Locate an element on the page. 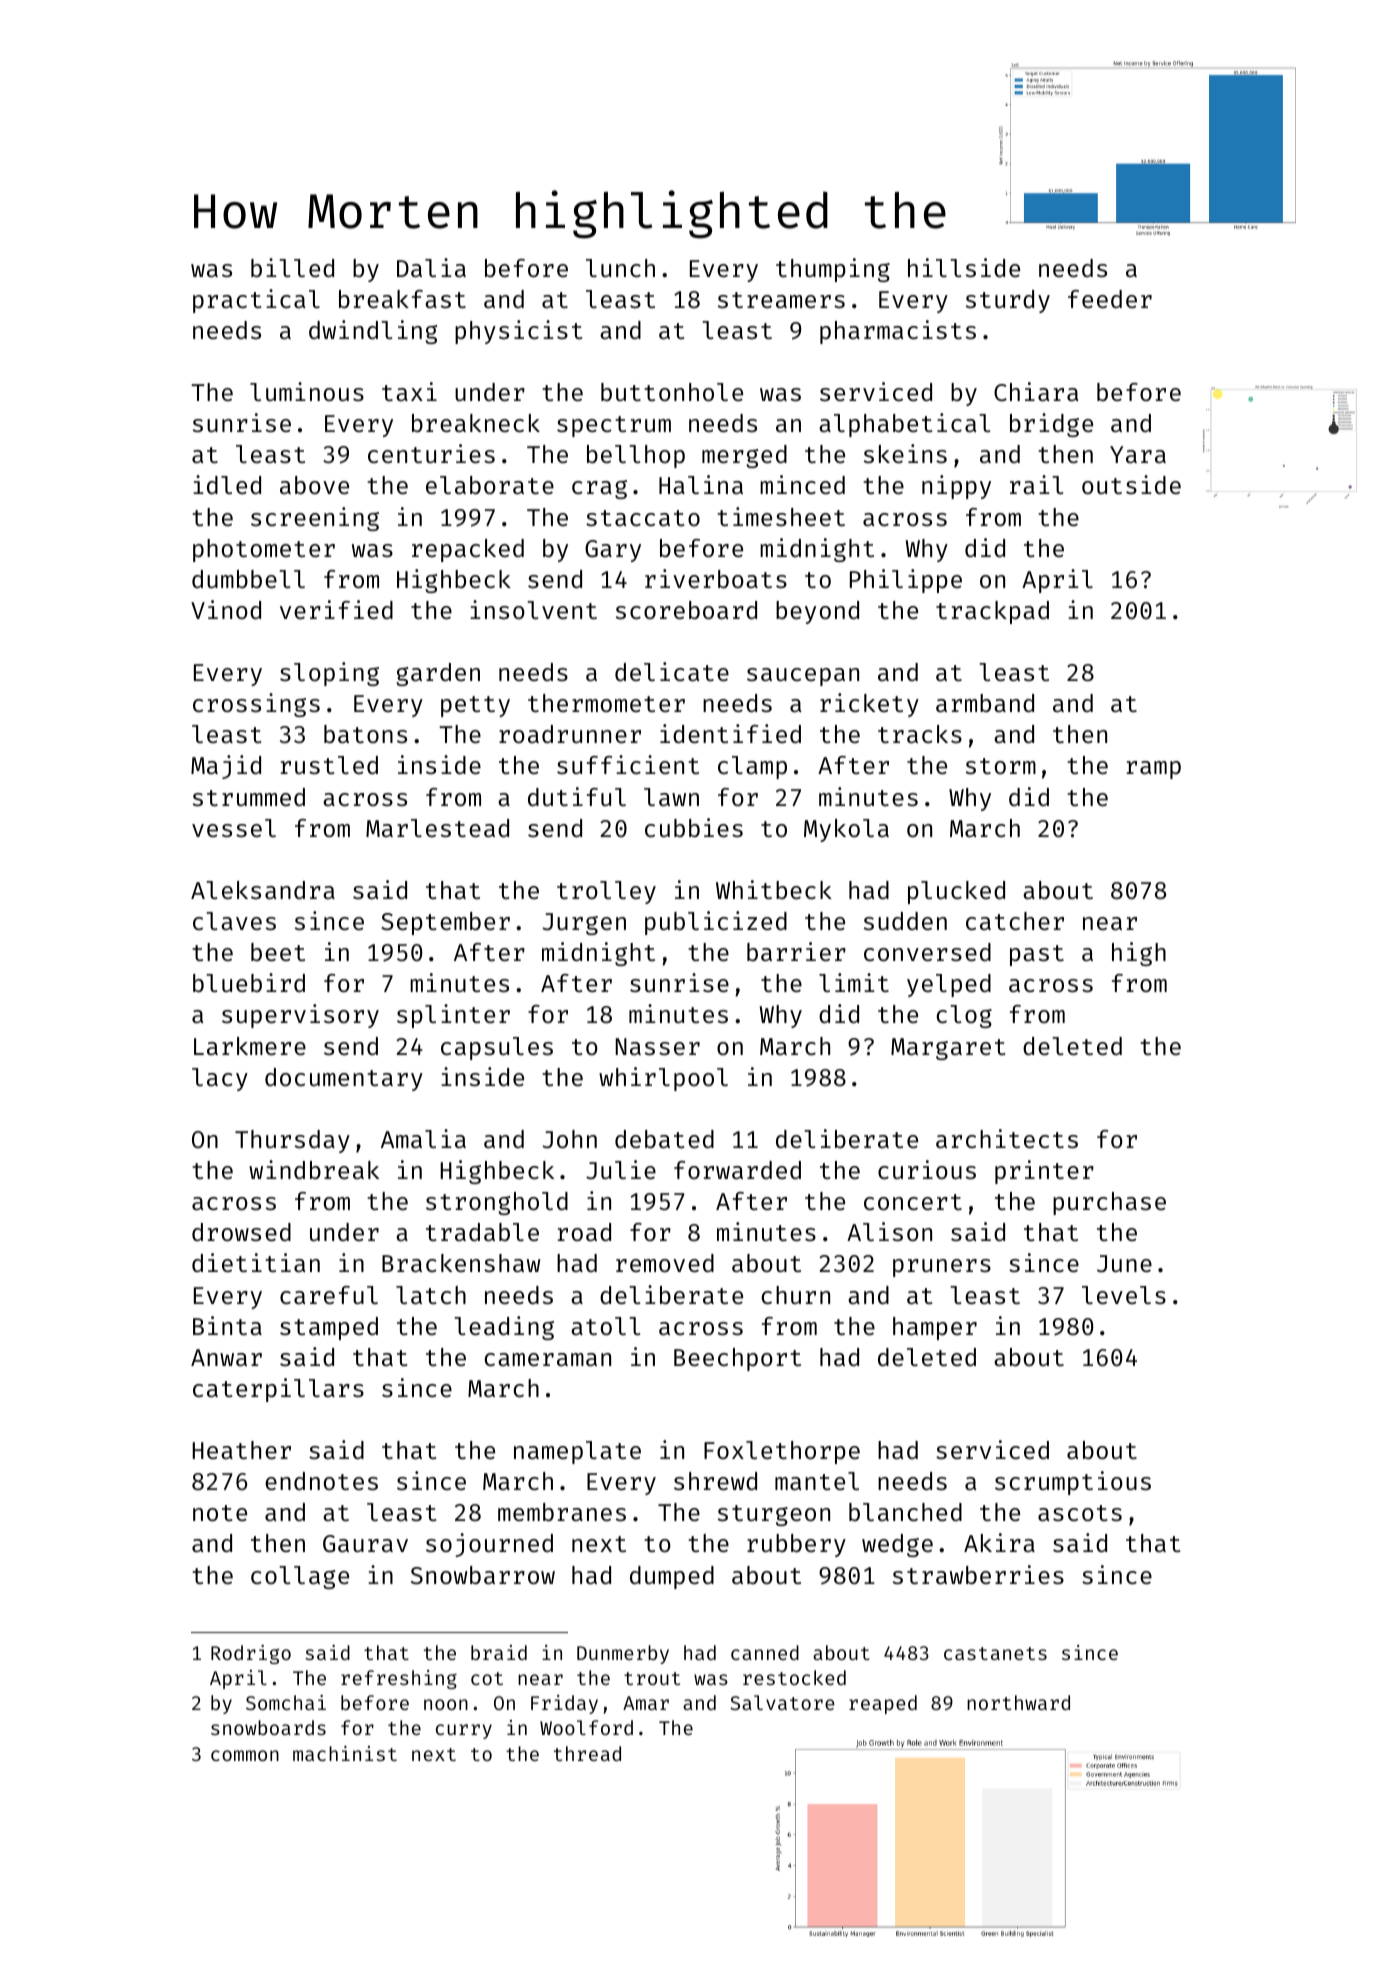 The height and width of the image is (1969, 1386). tracks is located at coordinates (920, 734).
